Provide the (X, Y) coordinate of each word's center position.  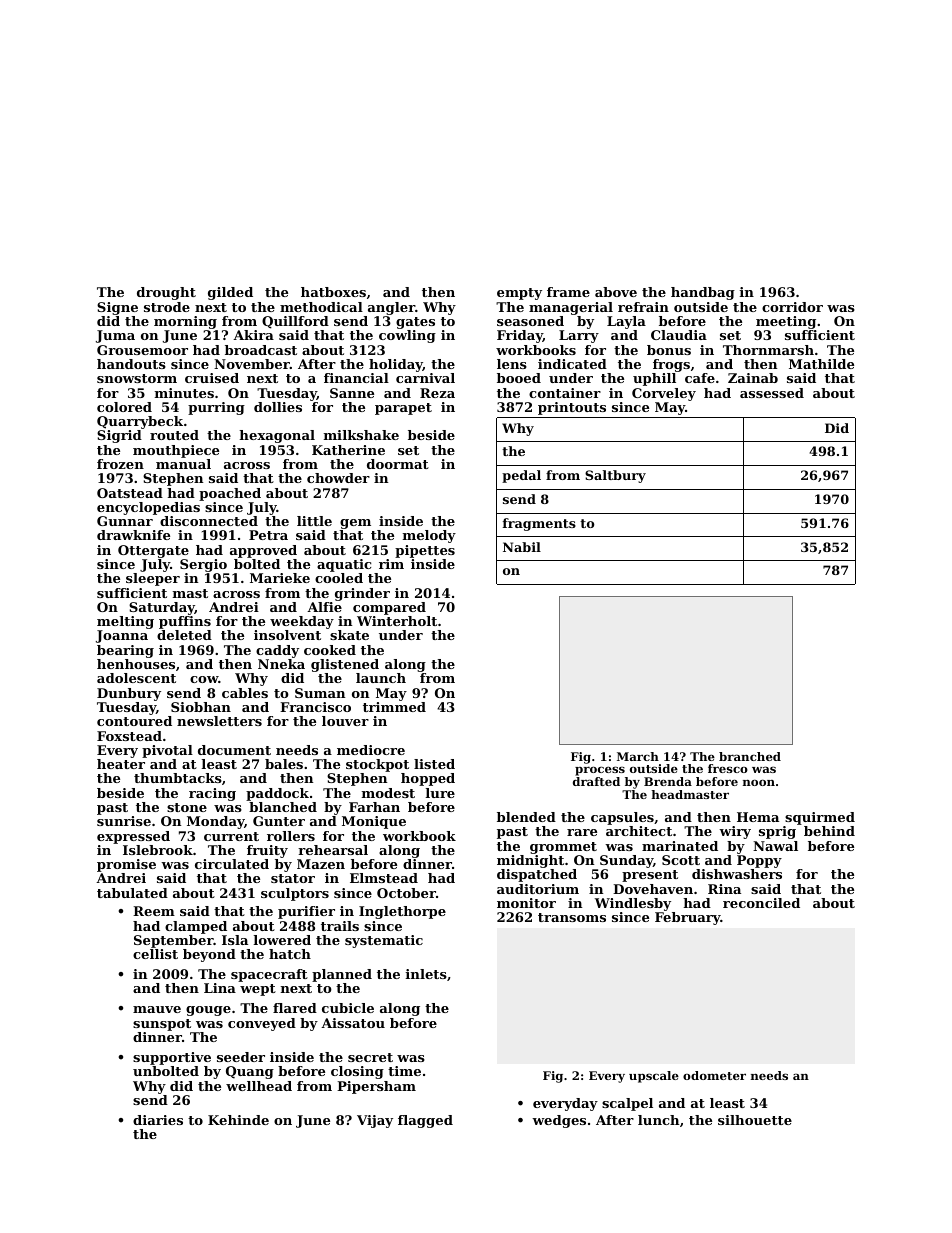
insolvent (287, 635)
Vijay (375, 1121)
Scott (681, 860)
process (600, 771)
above (616, 292)
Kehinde (238, 1120)
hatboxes (333, 292)
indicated (572, 364)
